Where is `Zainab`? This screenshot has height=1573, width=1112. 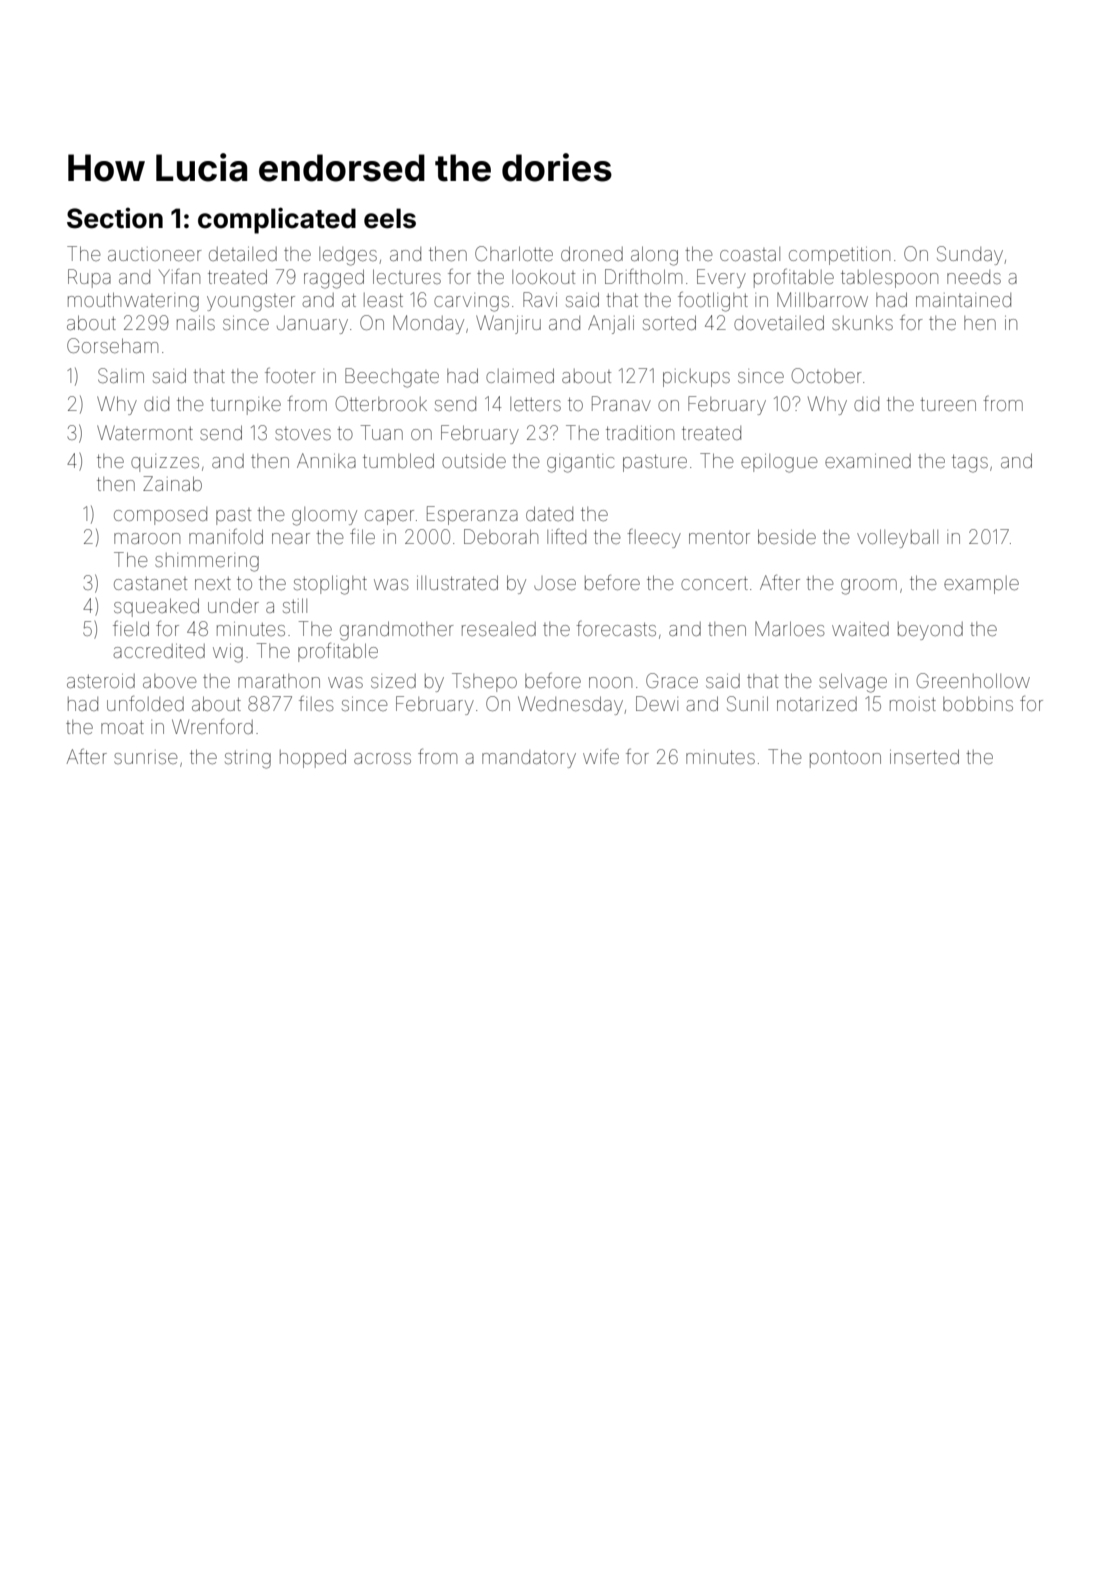 Zainab is located at coordinates (172, 483).
